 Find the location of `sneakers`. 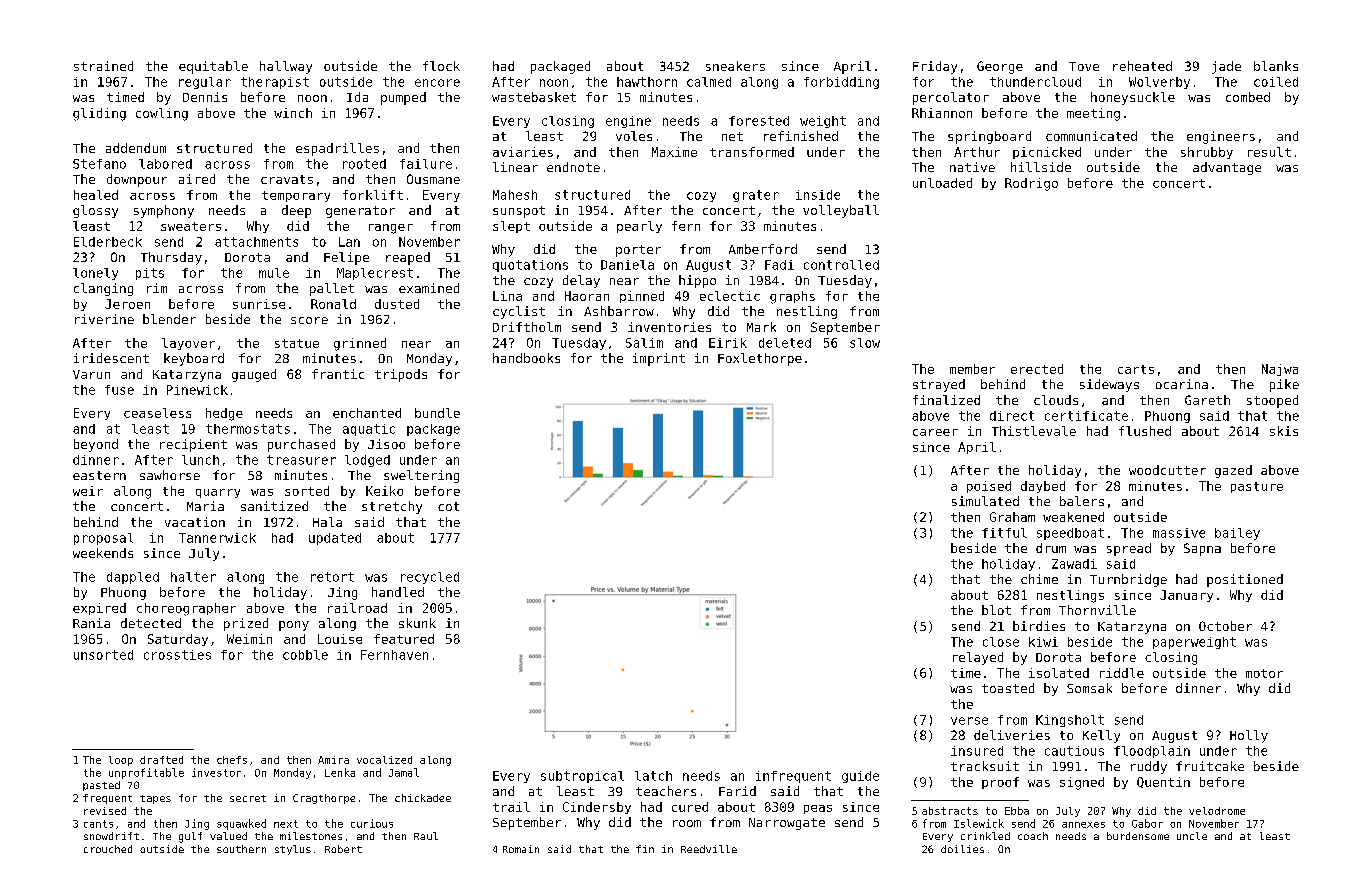

sneakers is located at coordinates (735, 66).
